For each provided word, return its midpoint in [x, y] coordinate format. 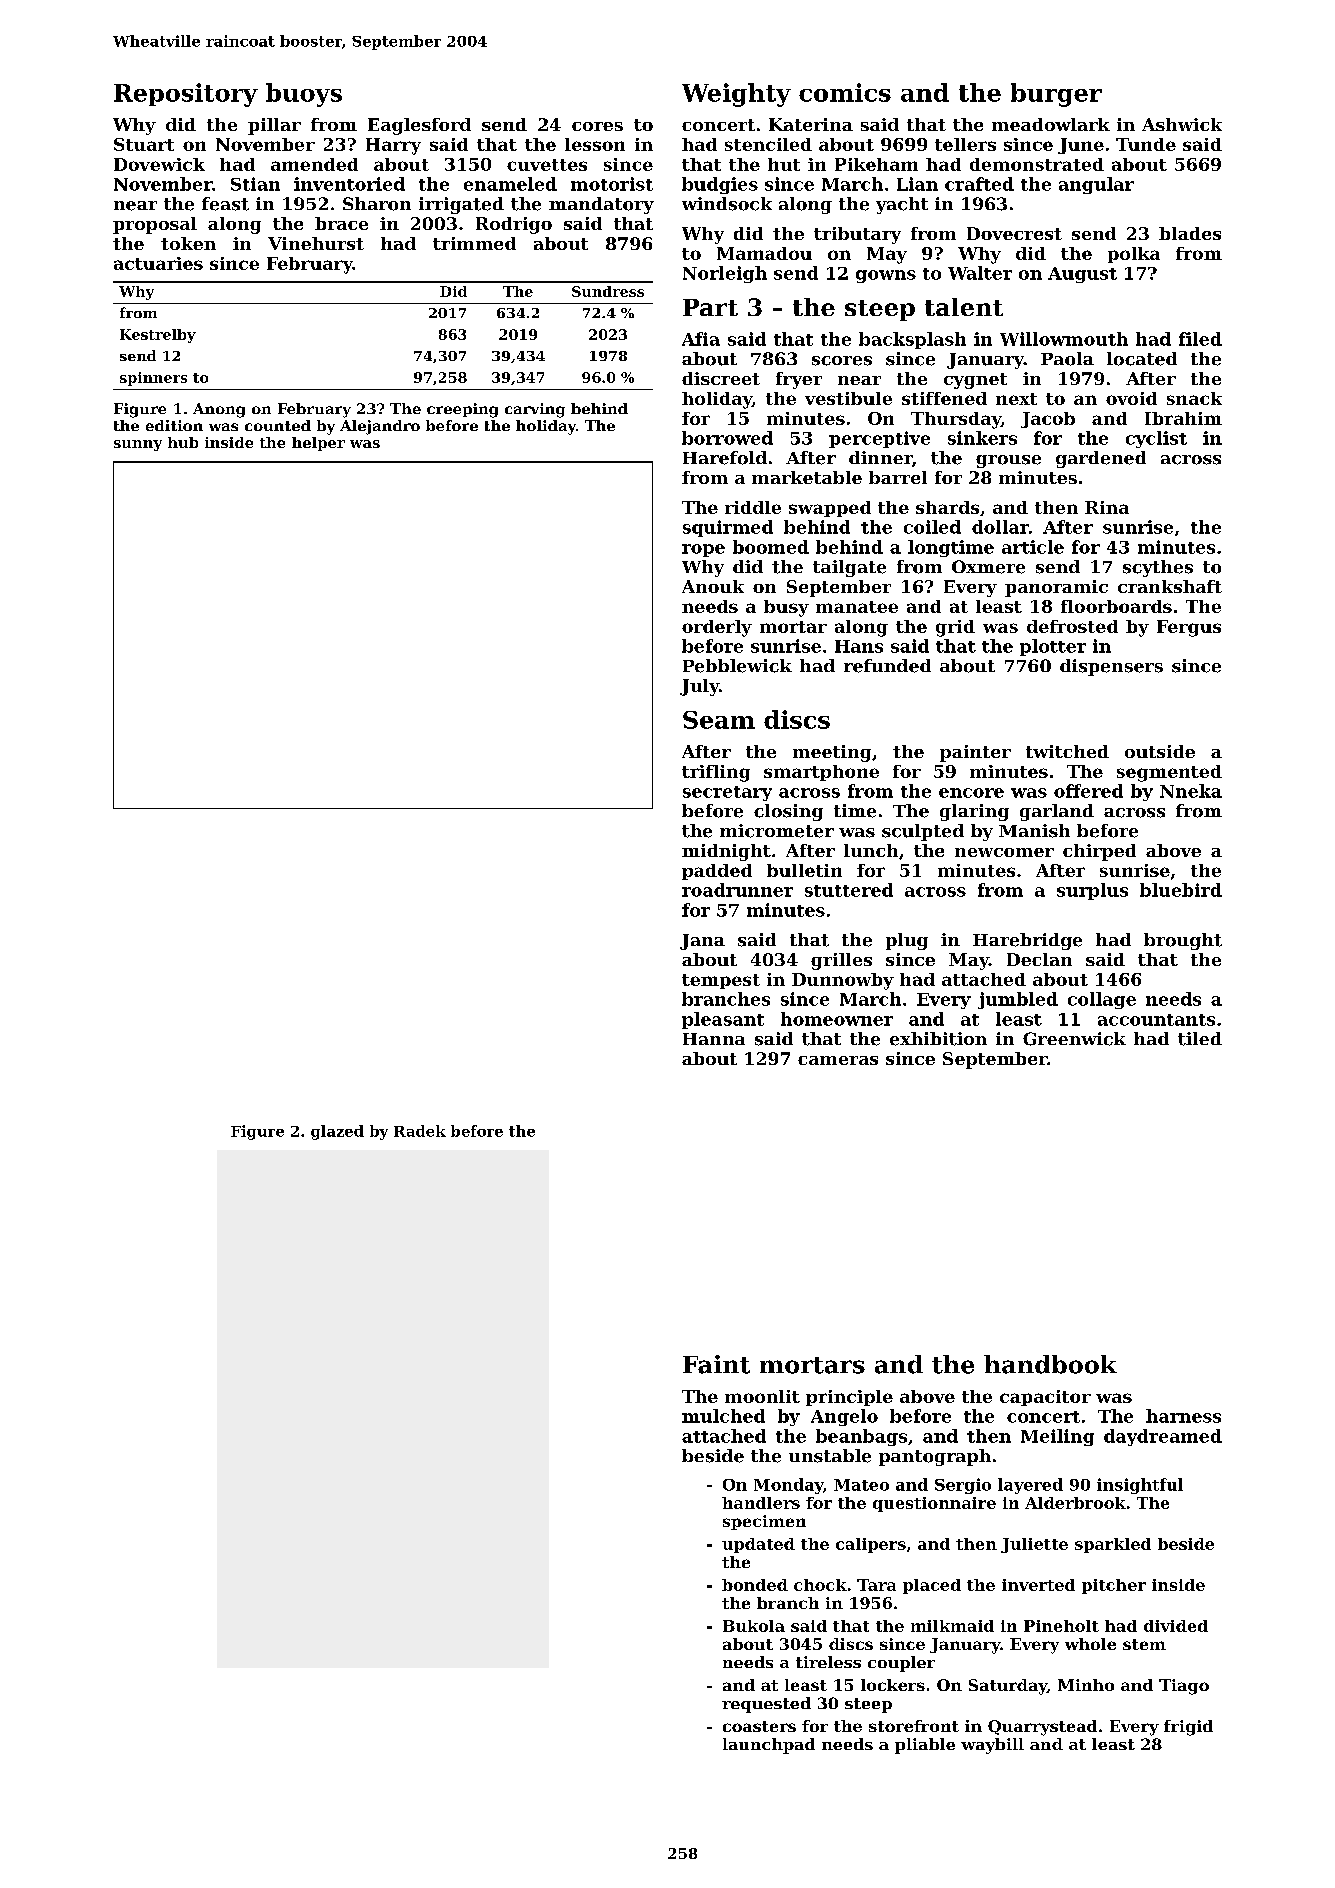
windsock [727, 204]
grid [955, 628]
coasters [759, 1726]
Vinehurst [316, 243]
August [1082, 275]
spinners [153, 379]
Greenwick [1074, 1039]
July [699, 687]
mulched [723, 1416]
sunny [138, 445]
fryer [799, 380]
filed [1200, 339]
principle [849, 1398]
